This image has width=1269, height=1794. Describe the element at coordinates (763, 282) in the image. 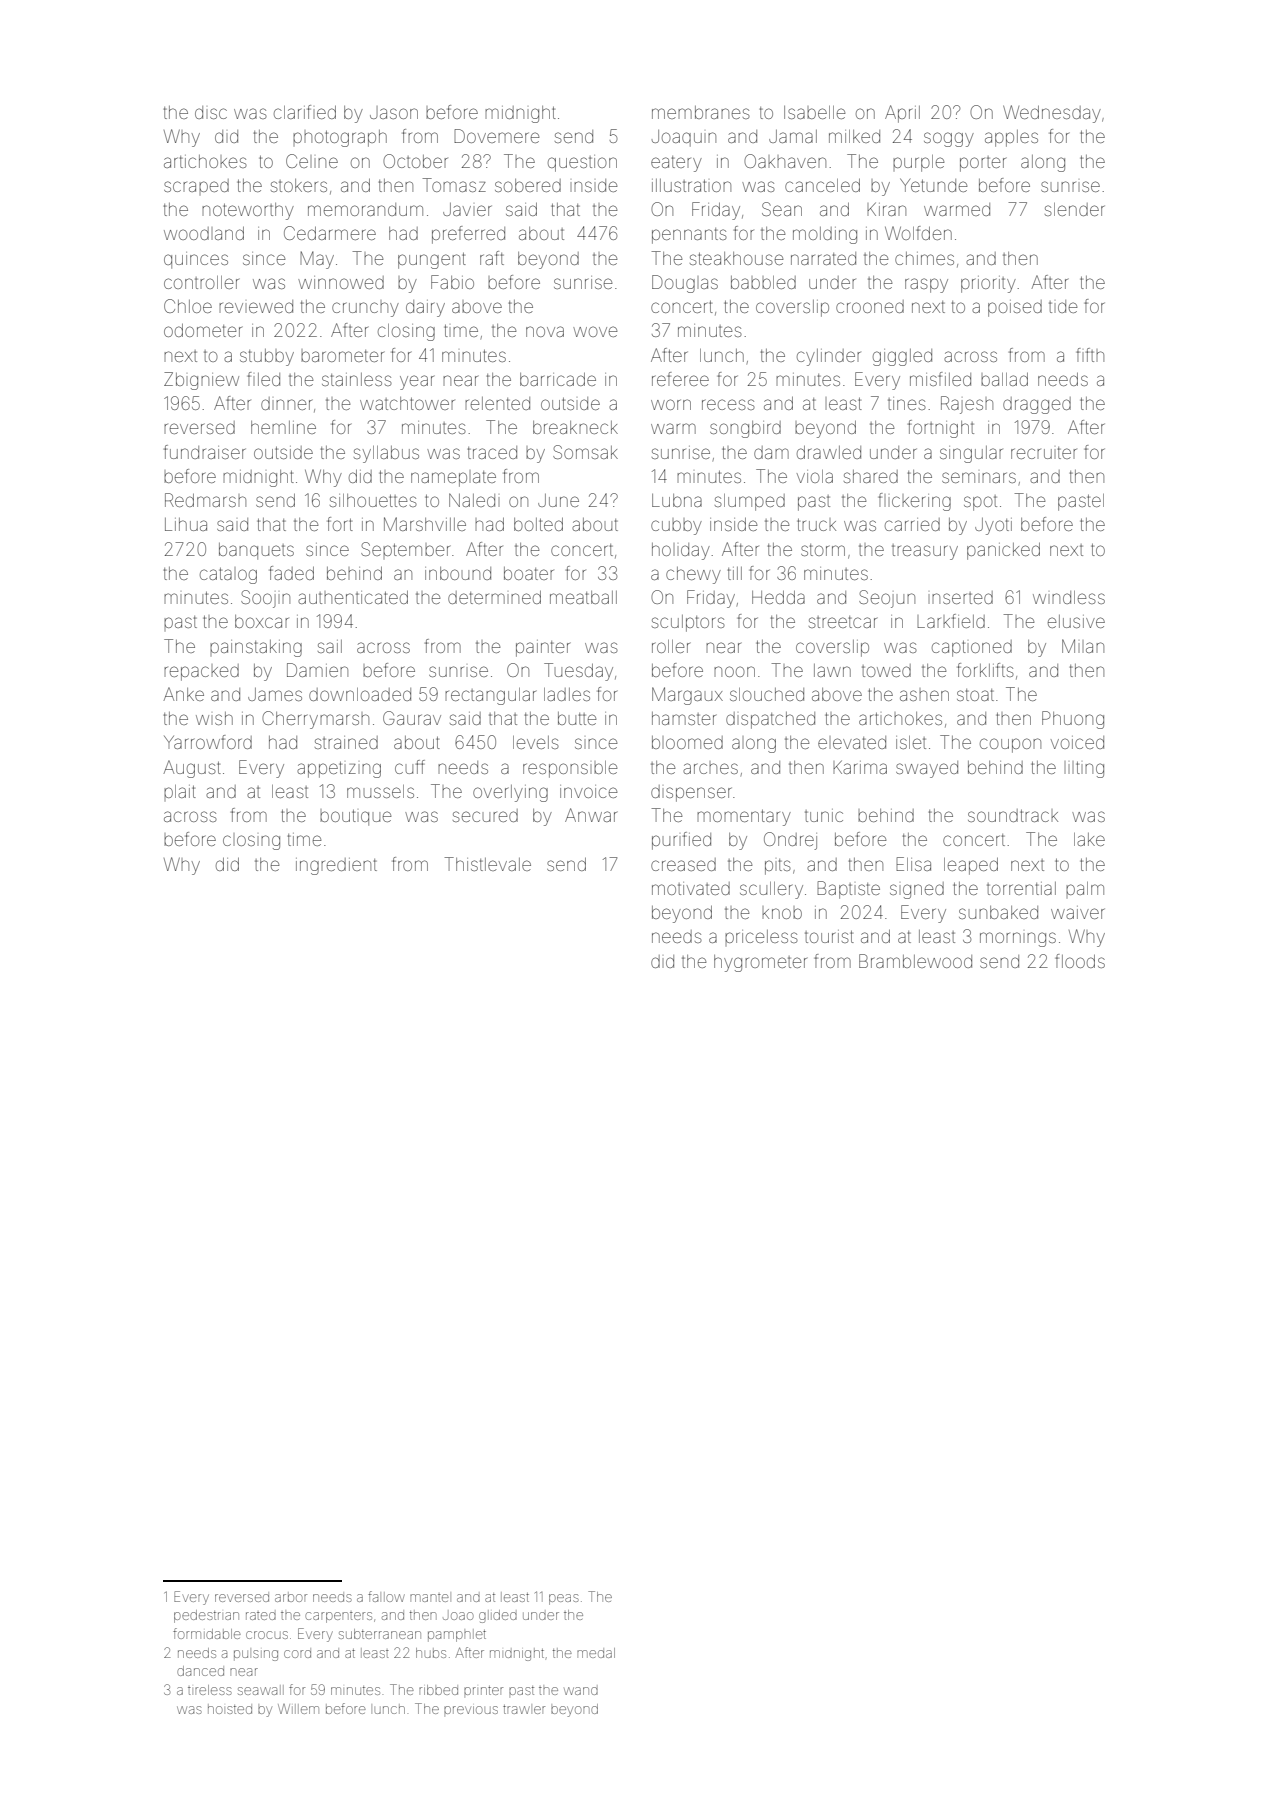

I see `babbled` at that location.
